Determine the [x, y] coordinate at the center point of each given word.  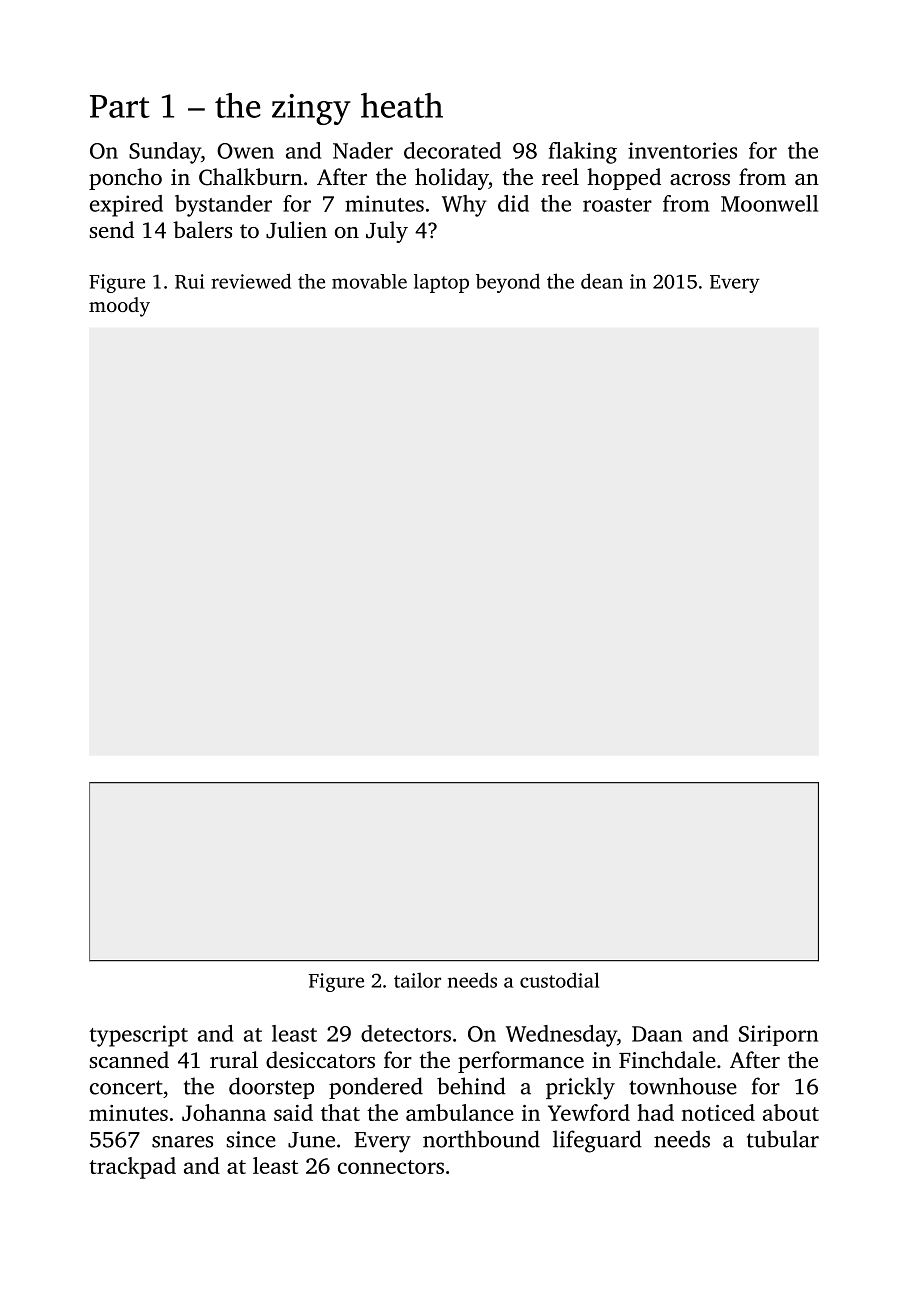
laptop [441, 283]
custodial [559, 980]
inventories [682, 150]
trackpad [132, 1168]
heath [402, 105]
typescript [138, 1036]
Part [120, 106]
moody [119, 307]
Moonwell [769, 203]
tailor [417, 980]
